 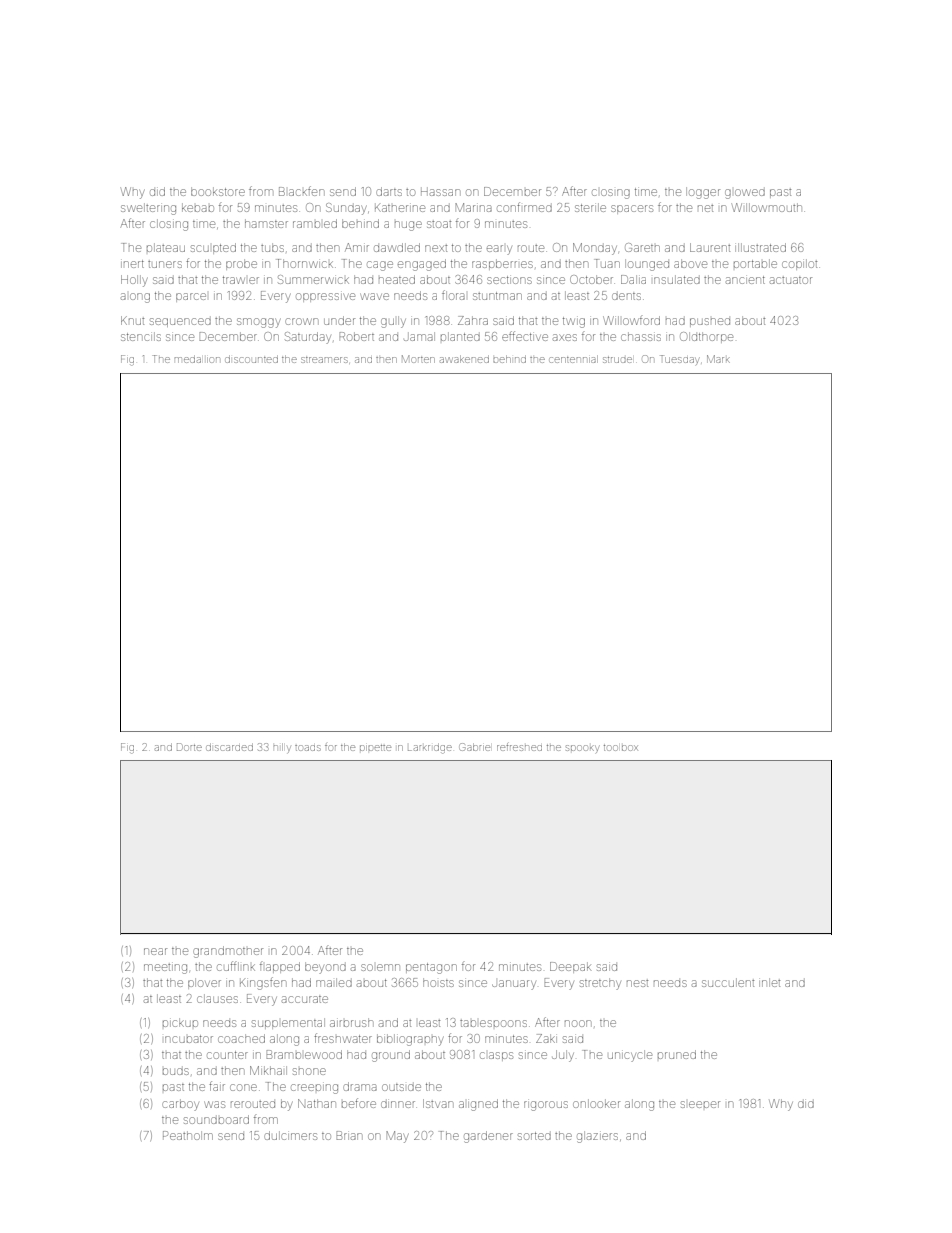 I want to click on Tuesday, so click(x=680, y=360).
